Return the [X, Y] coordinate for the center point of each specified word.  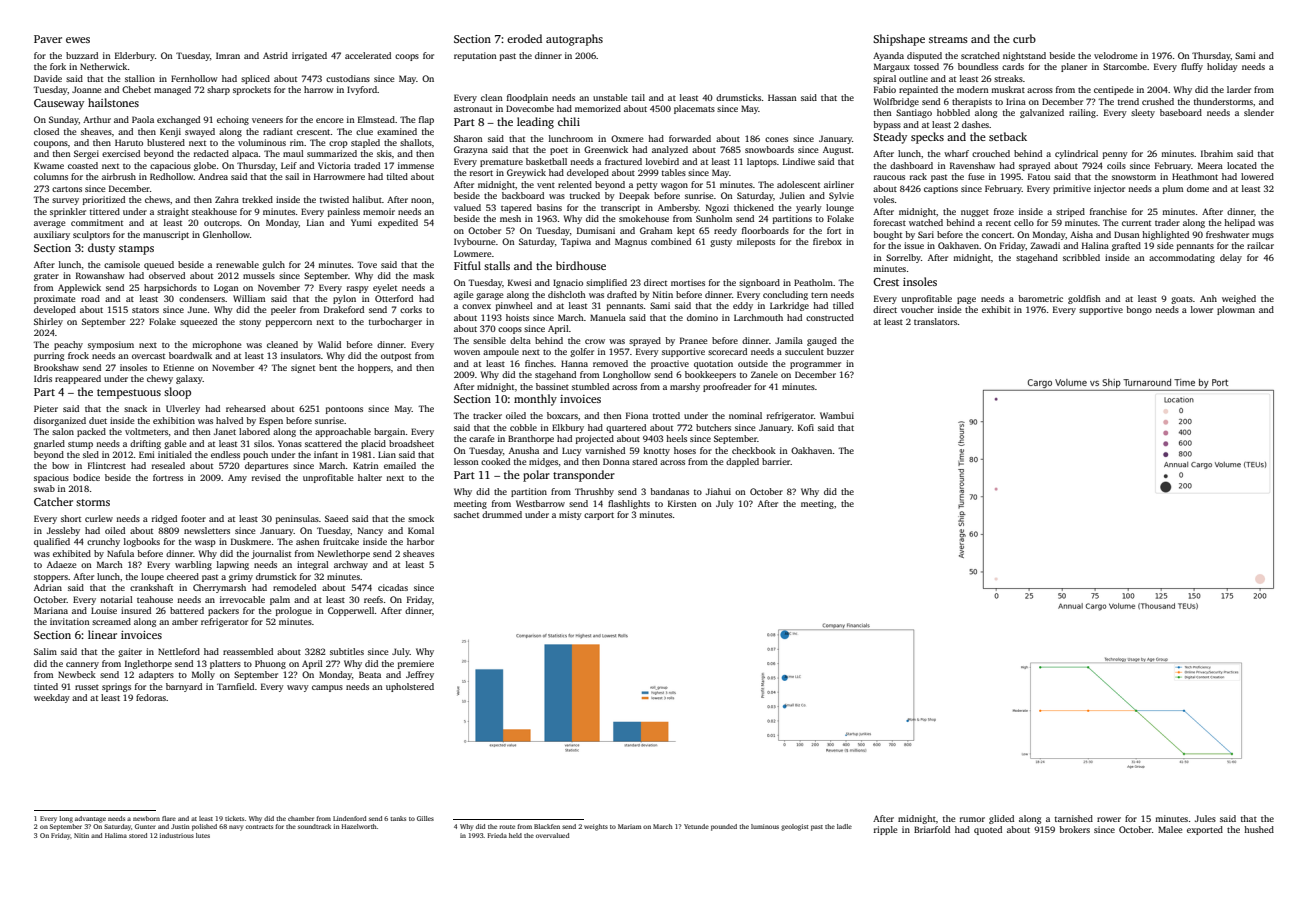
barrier [776, 461]
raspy [358, 289]
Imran [228, 55]
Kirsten [682, 503]
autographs [574, 40]
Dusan [1127, 234]
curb [1024, 38]
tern [819, 295]
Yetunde [696, 826]
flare [169, 818]
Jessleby [63, 531]
